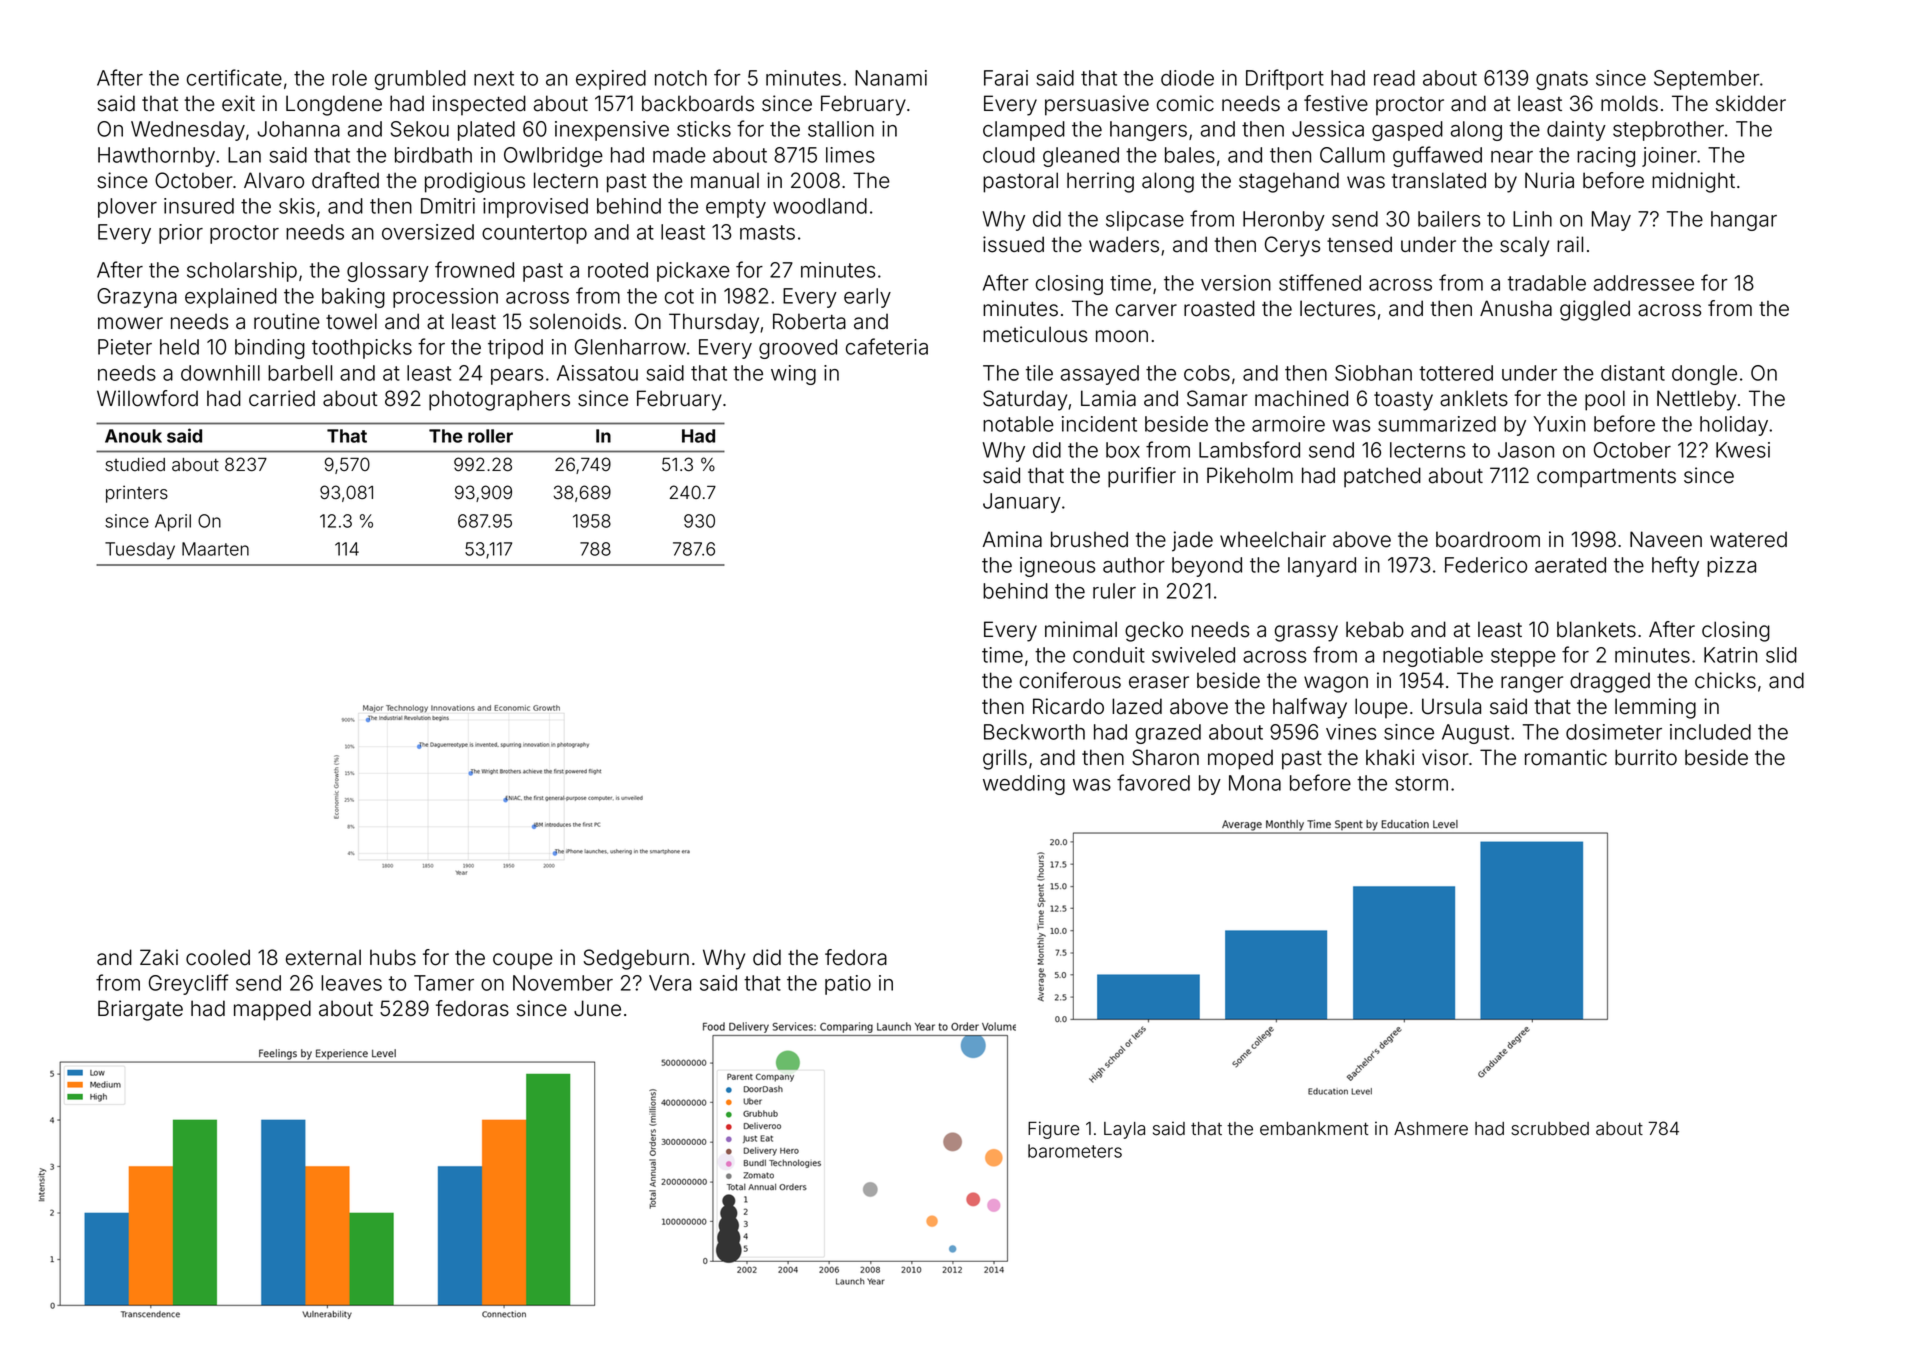 The height and width of the screenshot is (1353, 1913). Describe the element at coordinates (820, 206) in the screenshot. I see `woodland` at that location.
